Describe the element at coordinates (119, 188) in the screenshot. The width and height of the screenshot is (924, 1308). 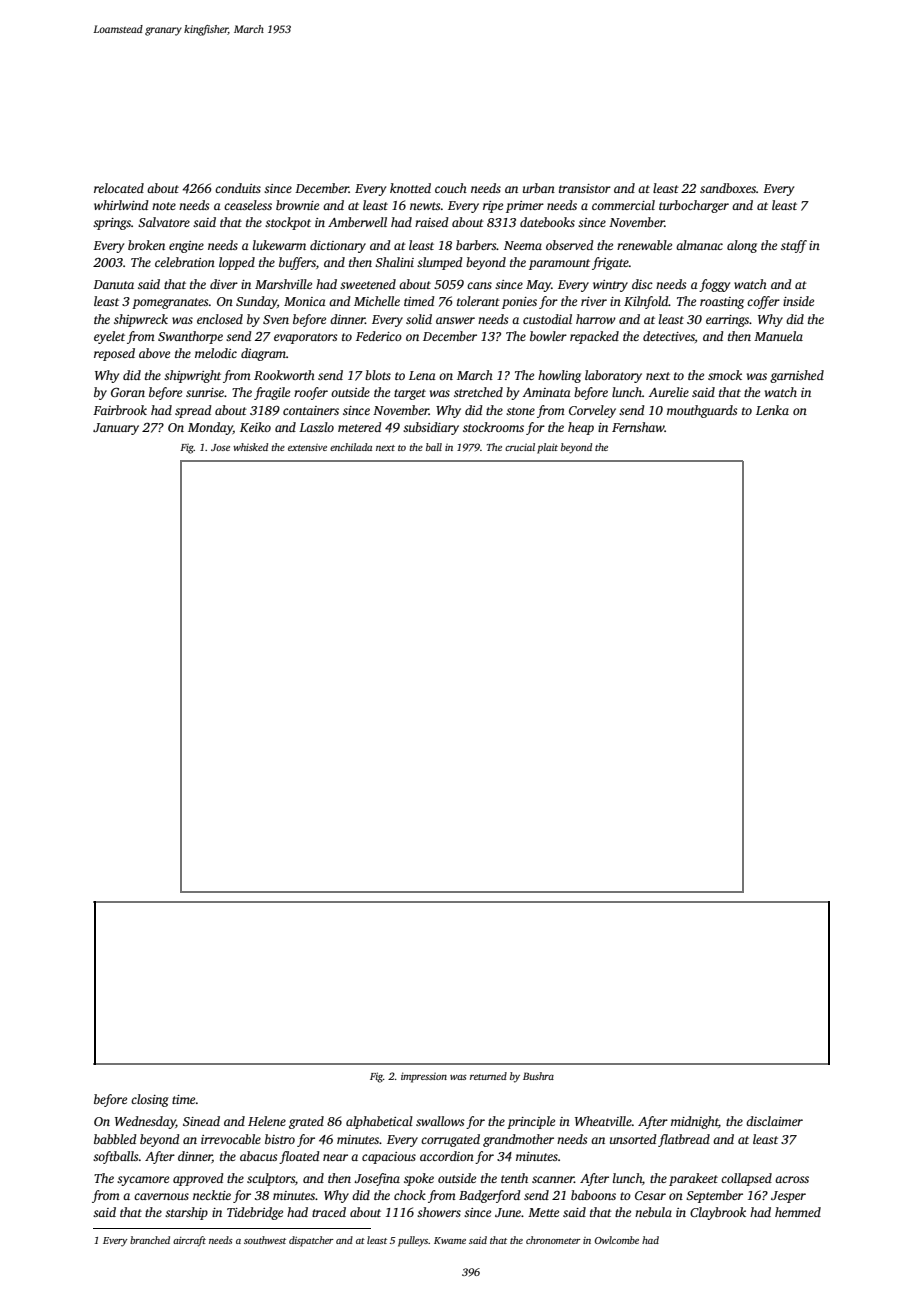
I see `relocated` at that location.
